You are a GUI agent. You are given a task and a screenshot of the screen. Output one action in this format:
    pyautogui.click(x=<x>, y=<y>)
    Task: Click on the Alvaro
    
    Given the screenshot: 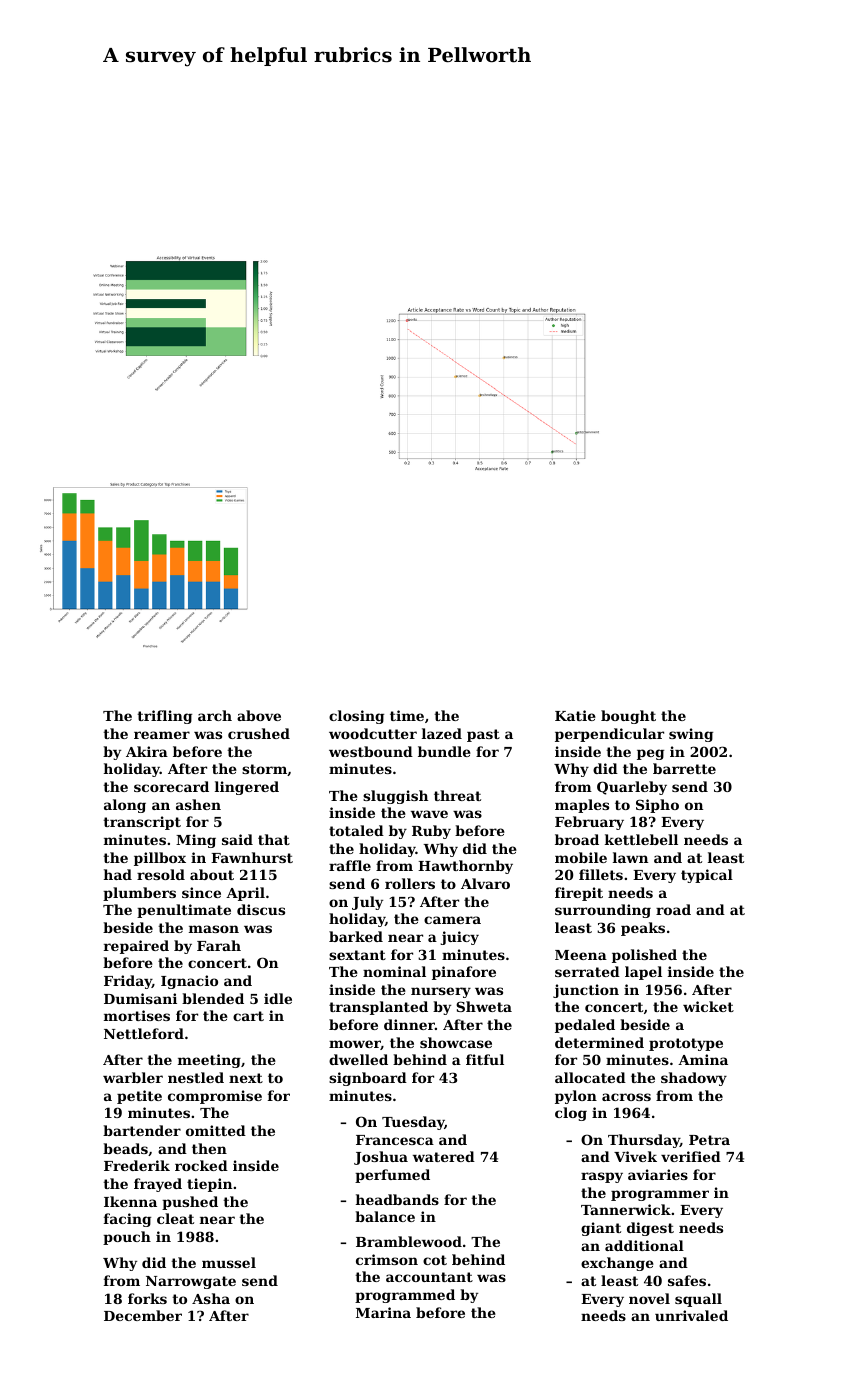 What is the action you would take?
    pyautogui.click(x=485, y=883)
